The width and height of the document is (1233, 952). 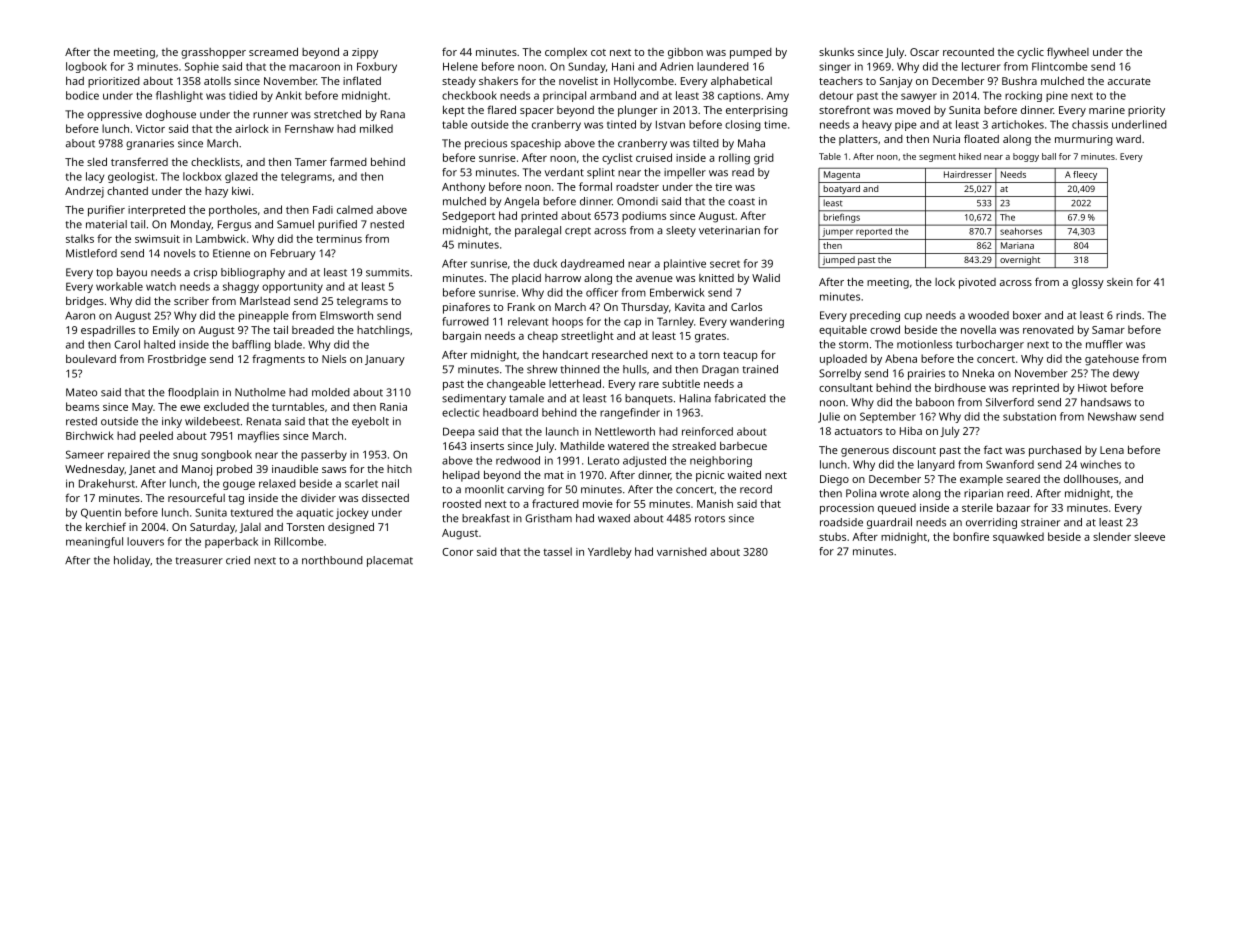 What do you see at coordinates (166, 331) in the document?
I see `Emily` at bounding box center [166, 331].
